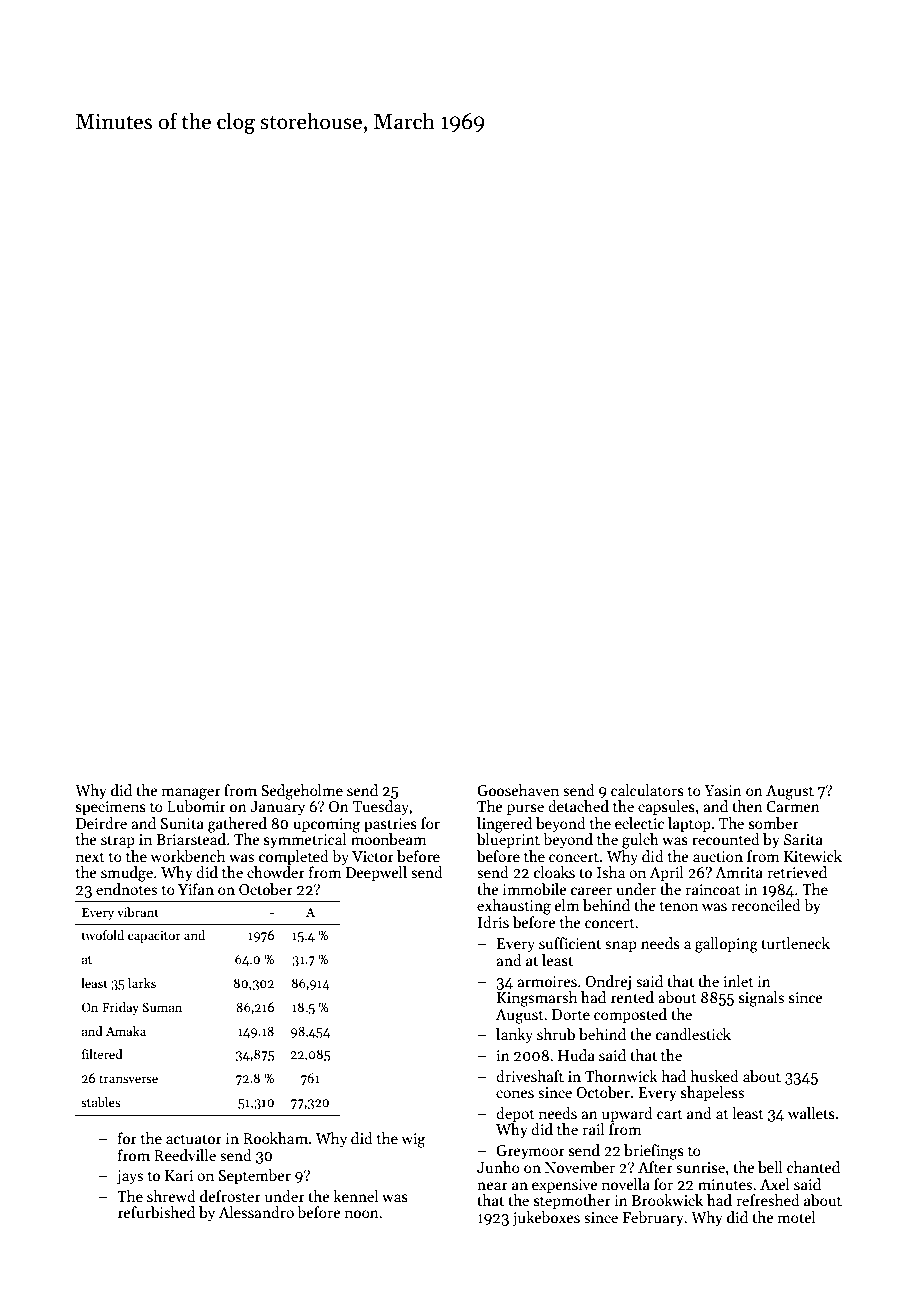 Image resolution: width=924 pixels, height=1314 pixels. I want to click on Idris, so click(493, 922).
